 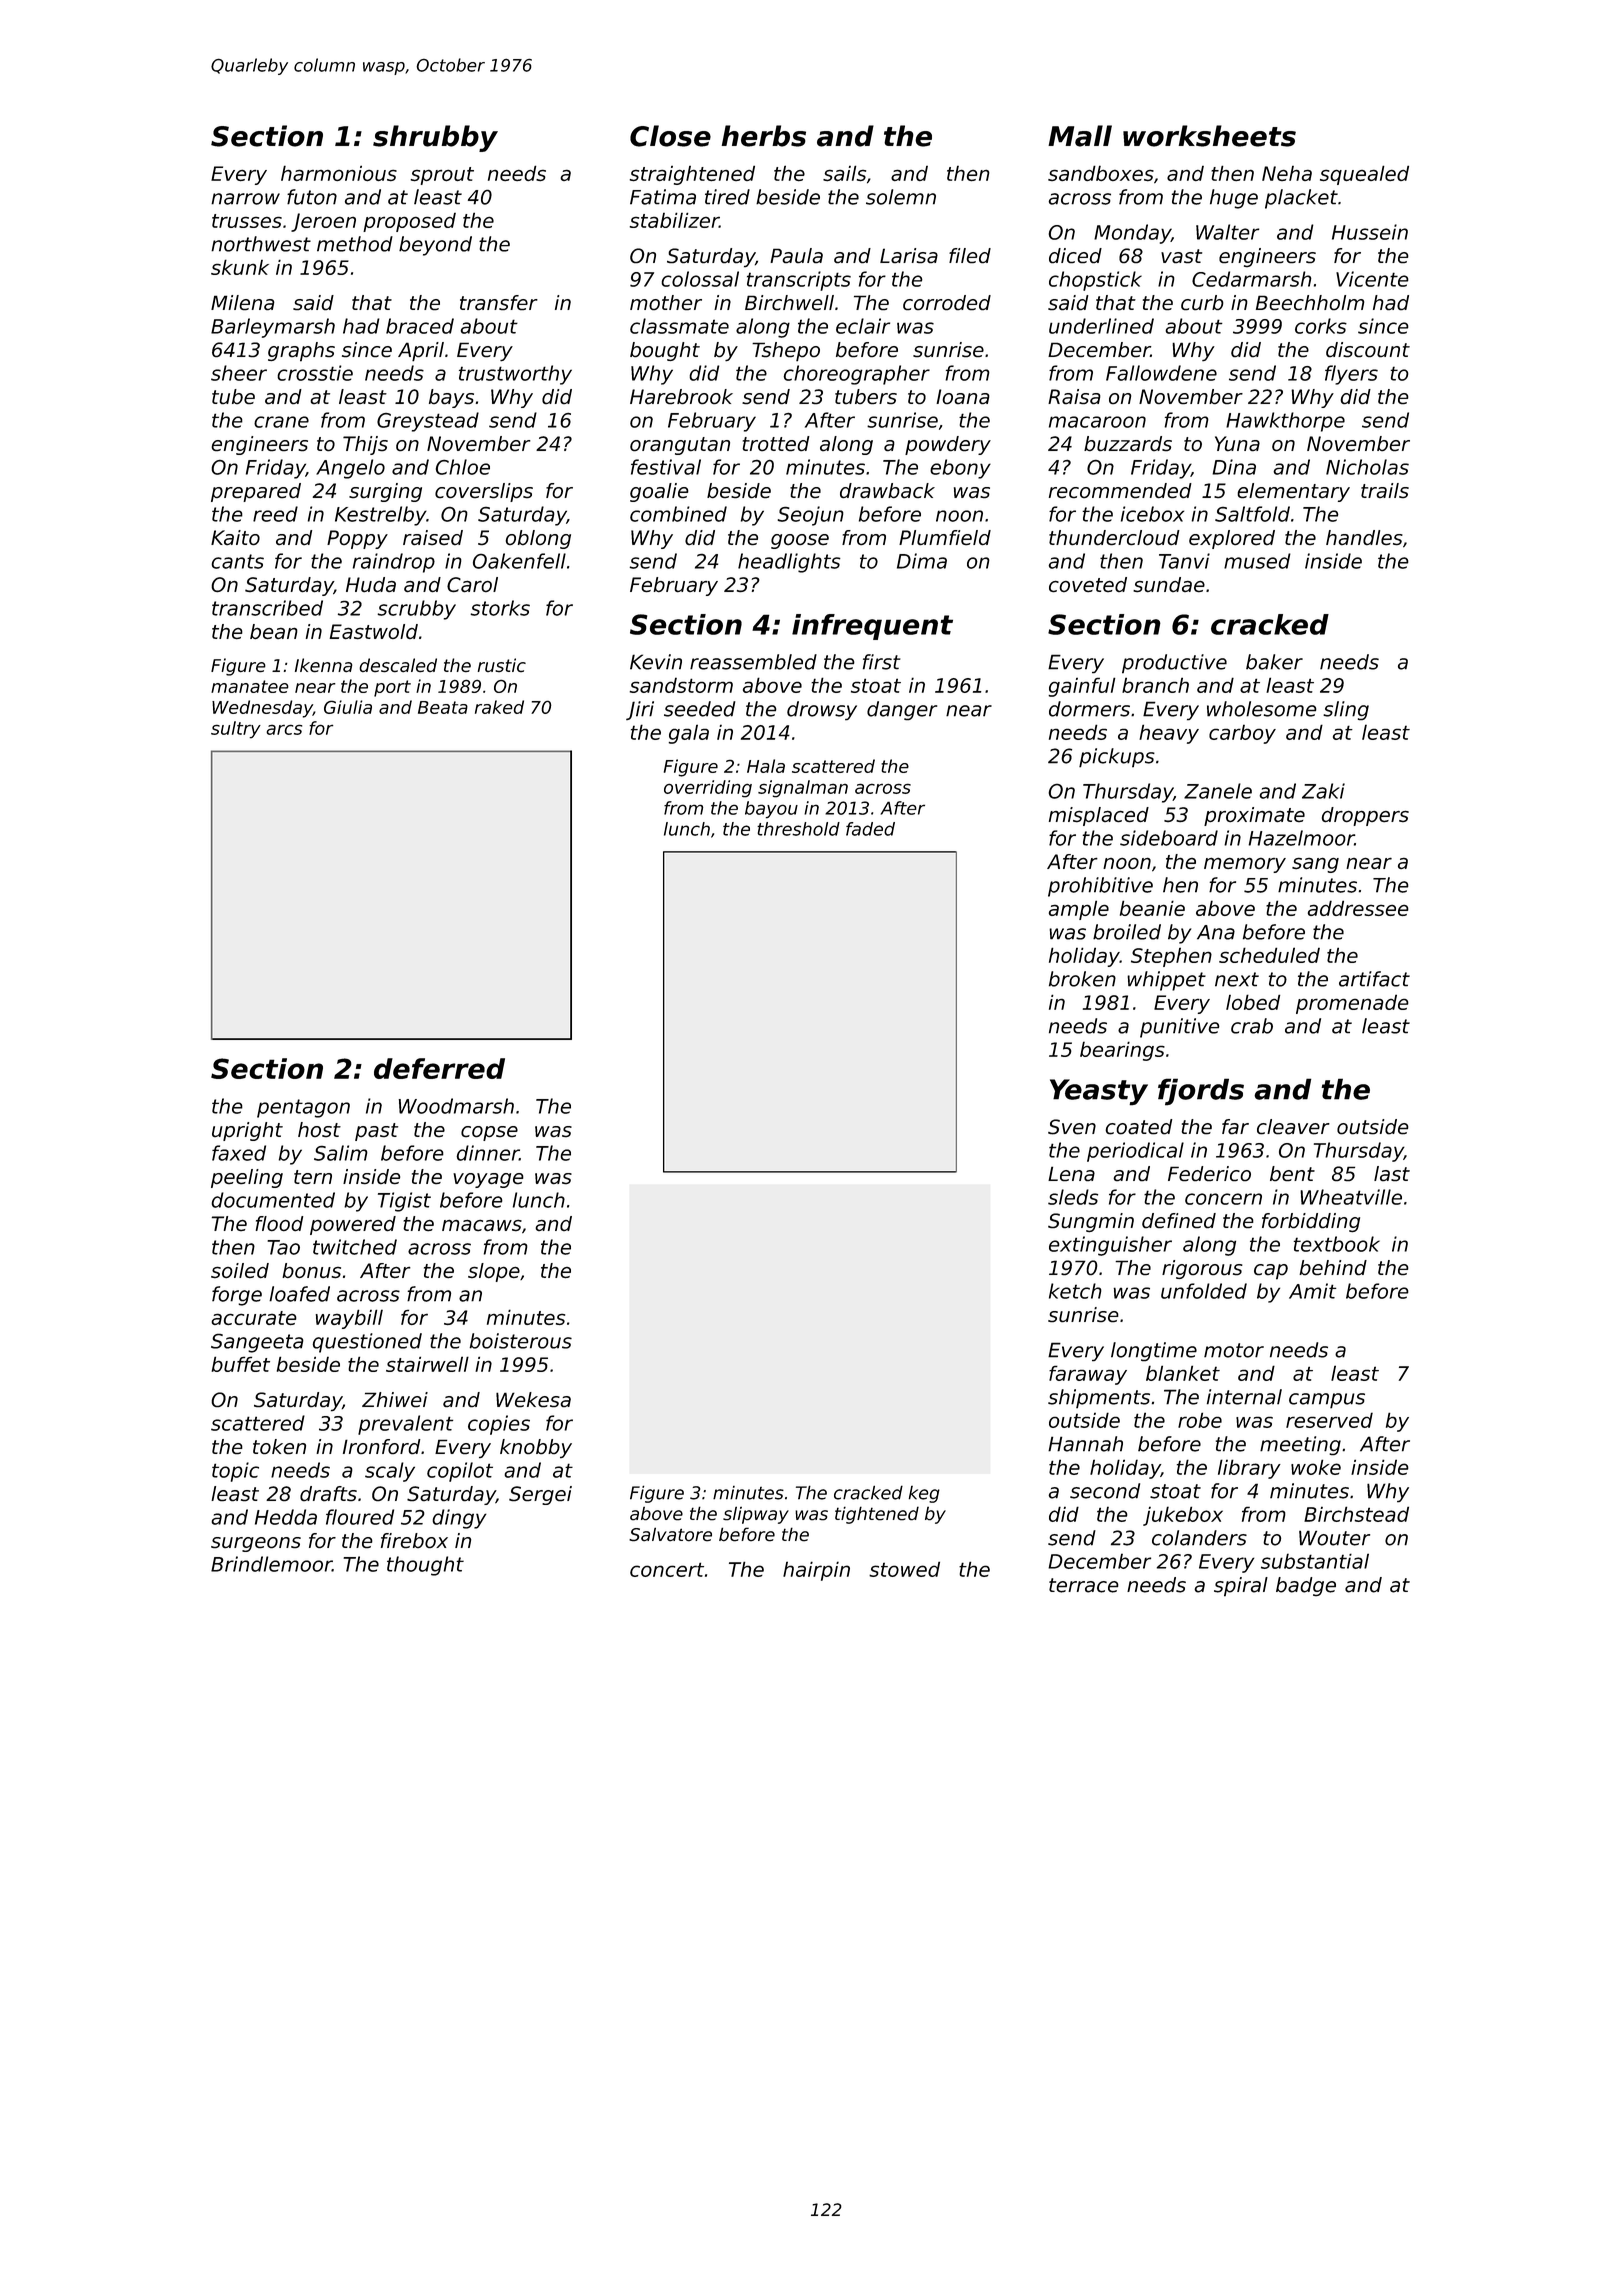 I want to click on bayou, so click(x=771, y=810).
